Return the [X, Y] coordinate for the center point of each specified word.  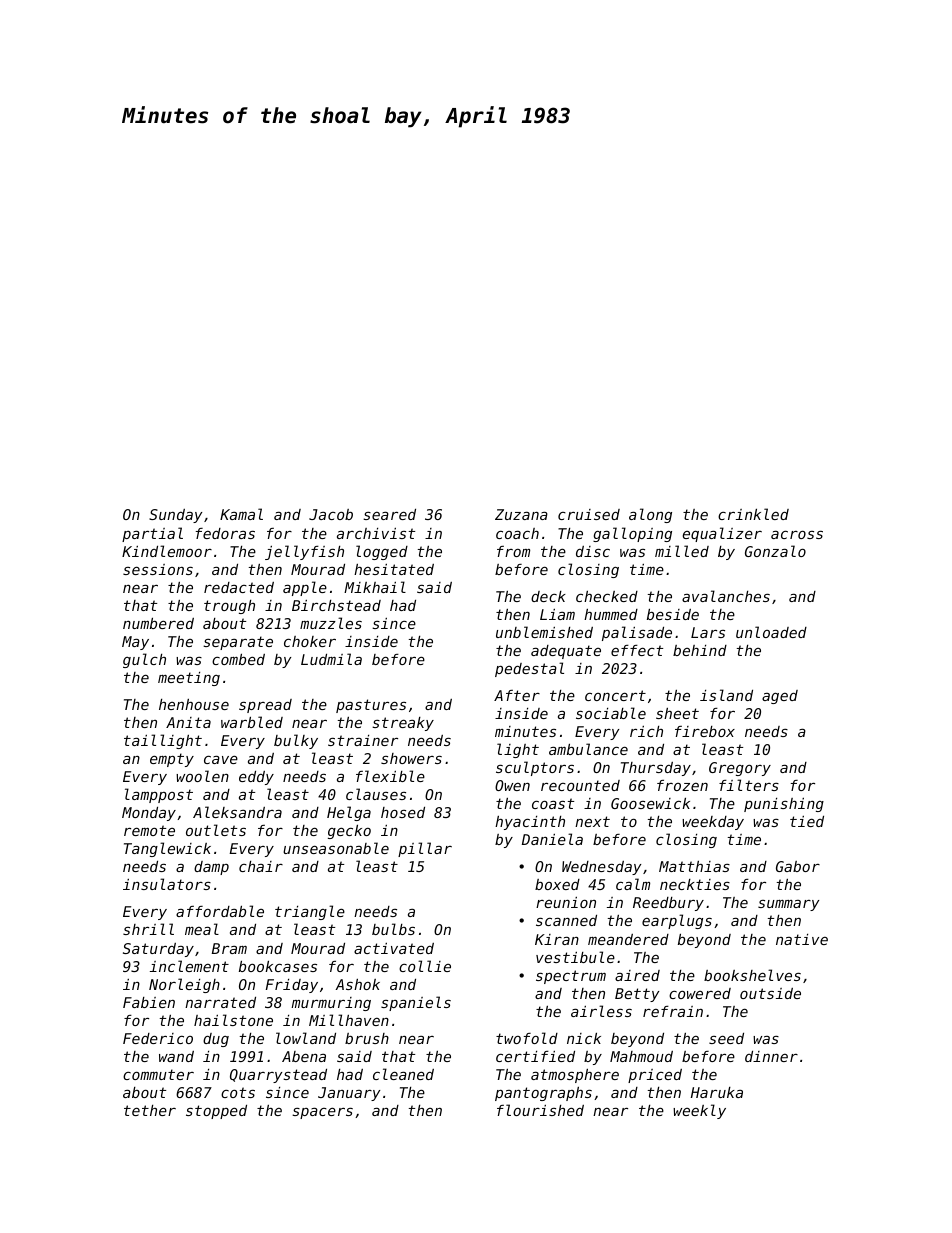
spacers [322, 1113]
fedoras [225, 533]
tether [150, 1110]
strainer [363, 740]
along [650, 515]
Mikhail [375, 587]
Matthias [694, 866]
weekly [699, 1111]
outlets [216, 830]
